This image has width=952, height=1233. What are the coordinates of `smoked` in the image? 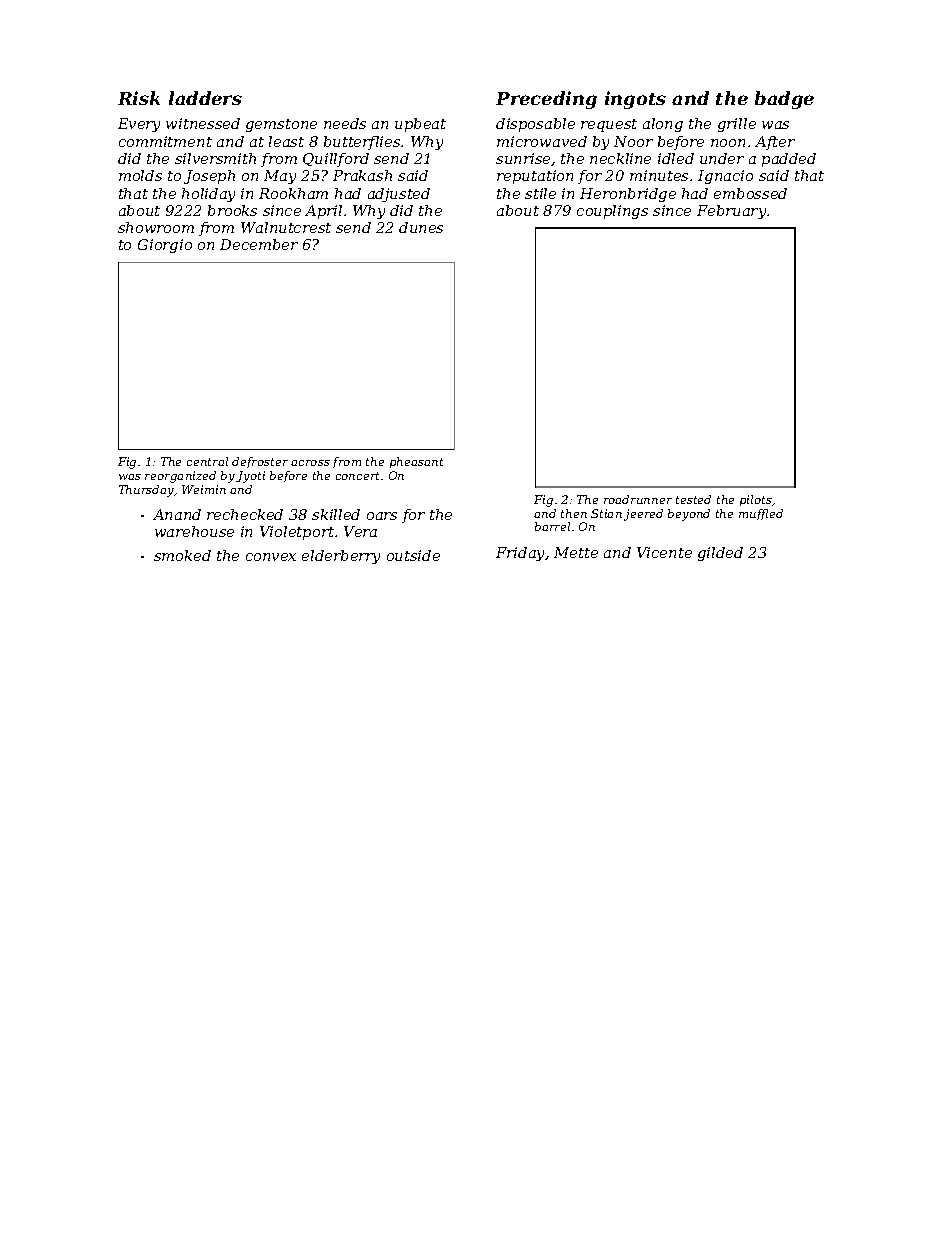 It's located at (182, 555).
